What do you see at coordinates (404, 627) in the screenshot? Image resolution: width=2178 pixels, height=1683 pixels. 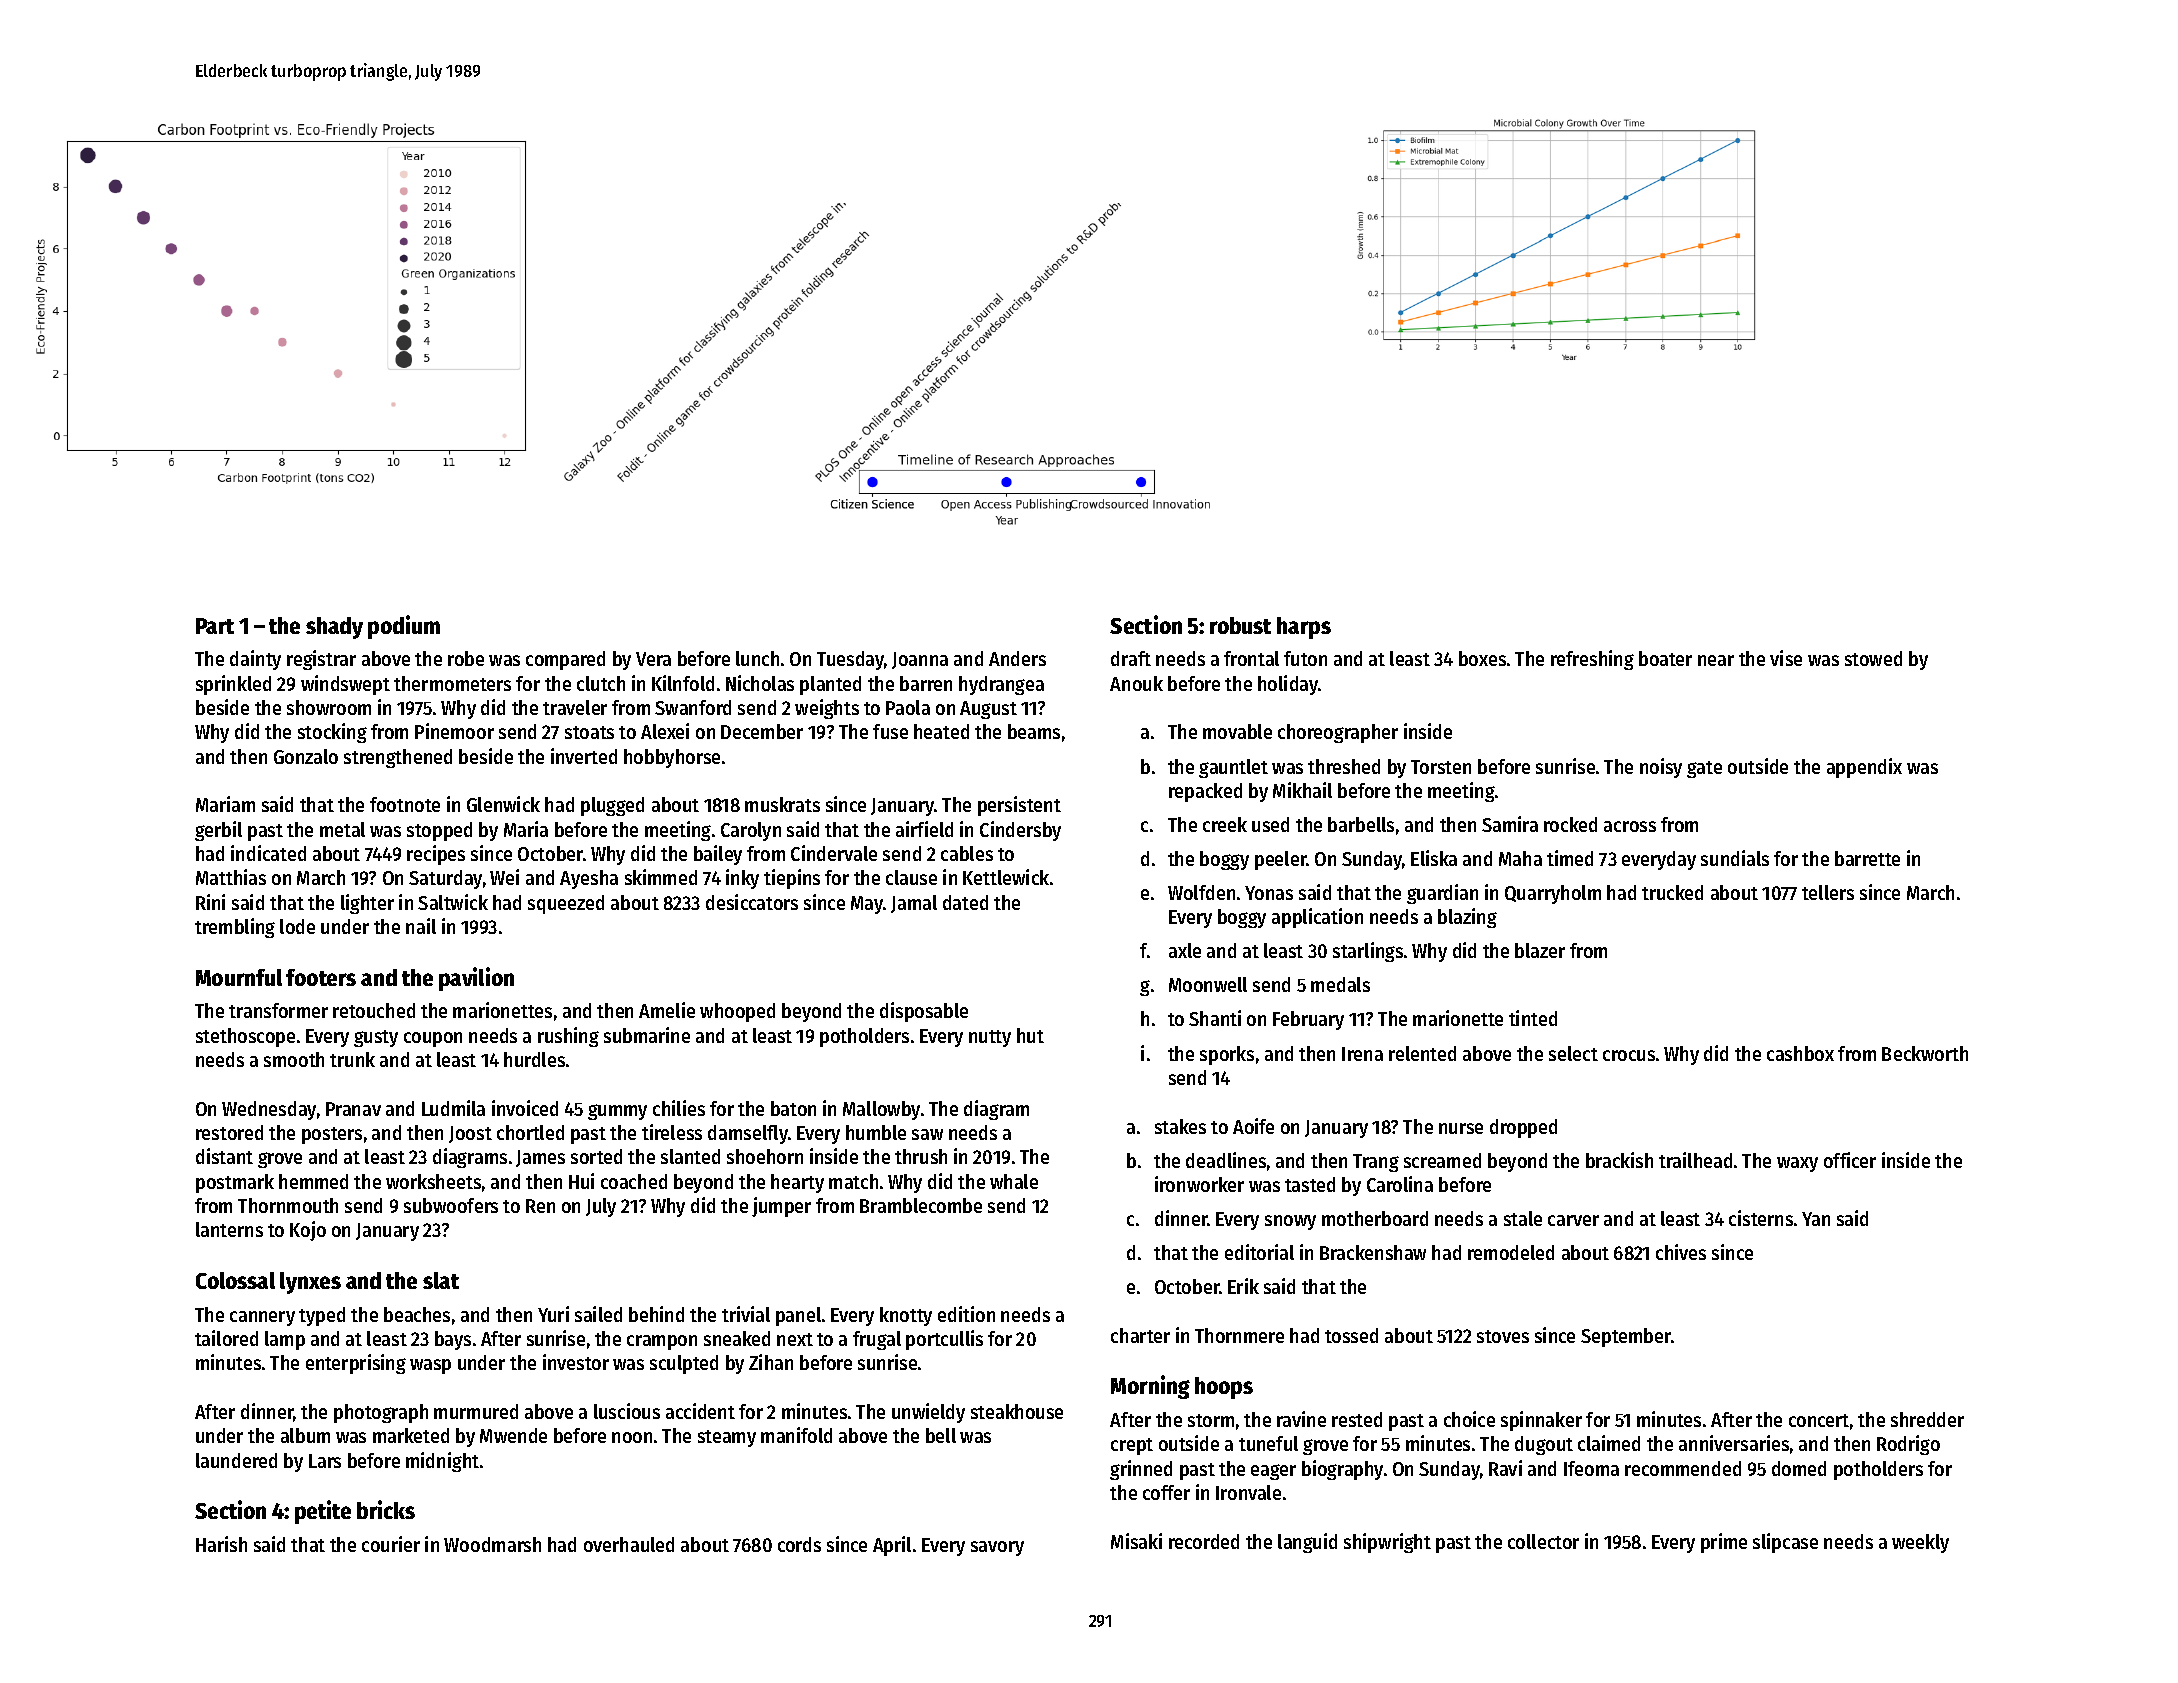 I see `podium` at bounding box center [404, 627].
